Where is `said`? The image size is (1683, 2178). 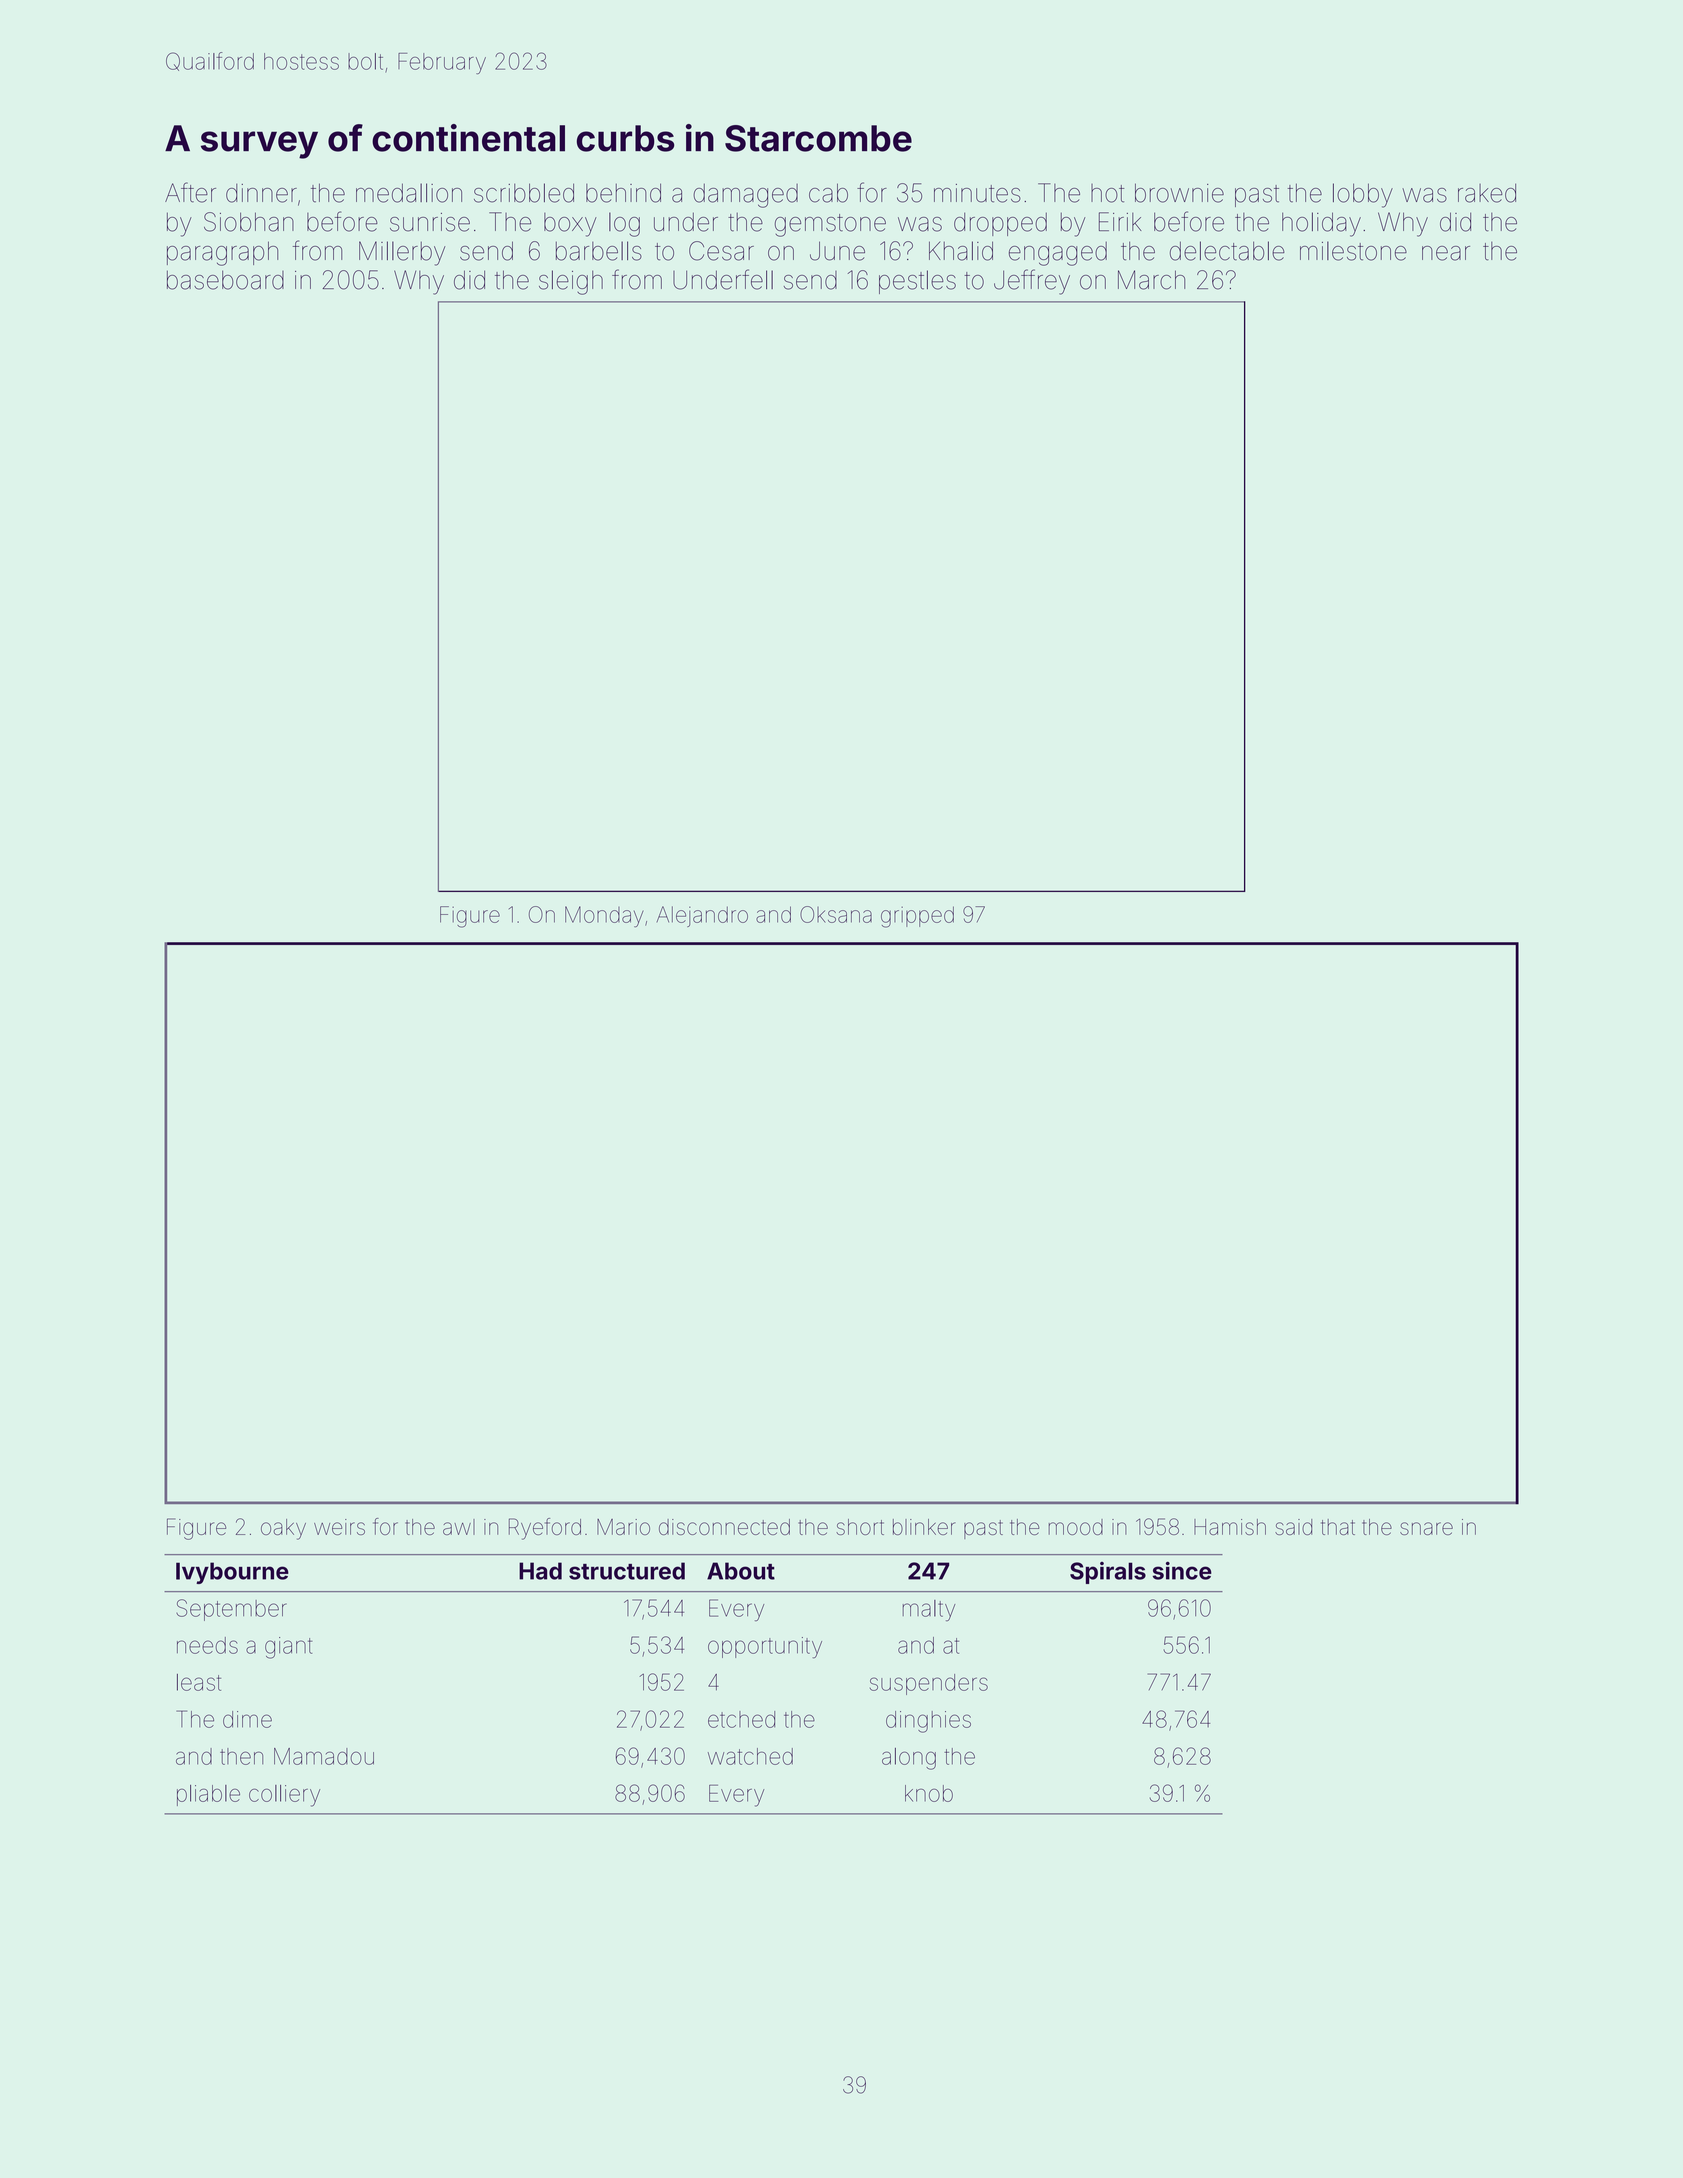 said is located at coordinates (1293, 1527).
